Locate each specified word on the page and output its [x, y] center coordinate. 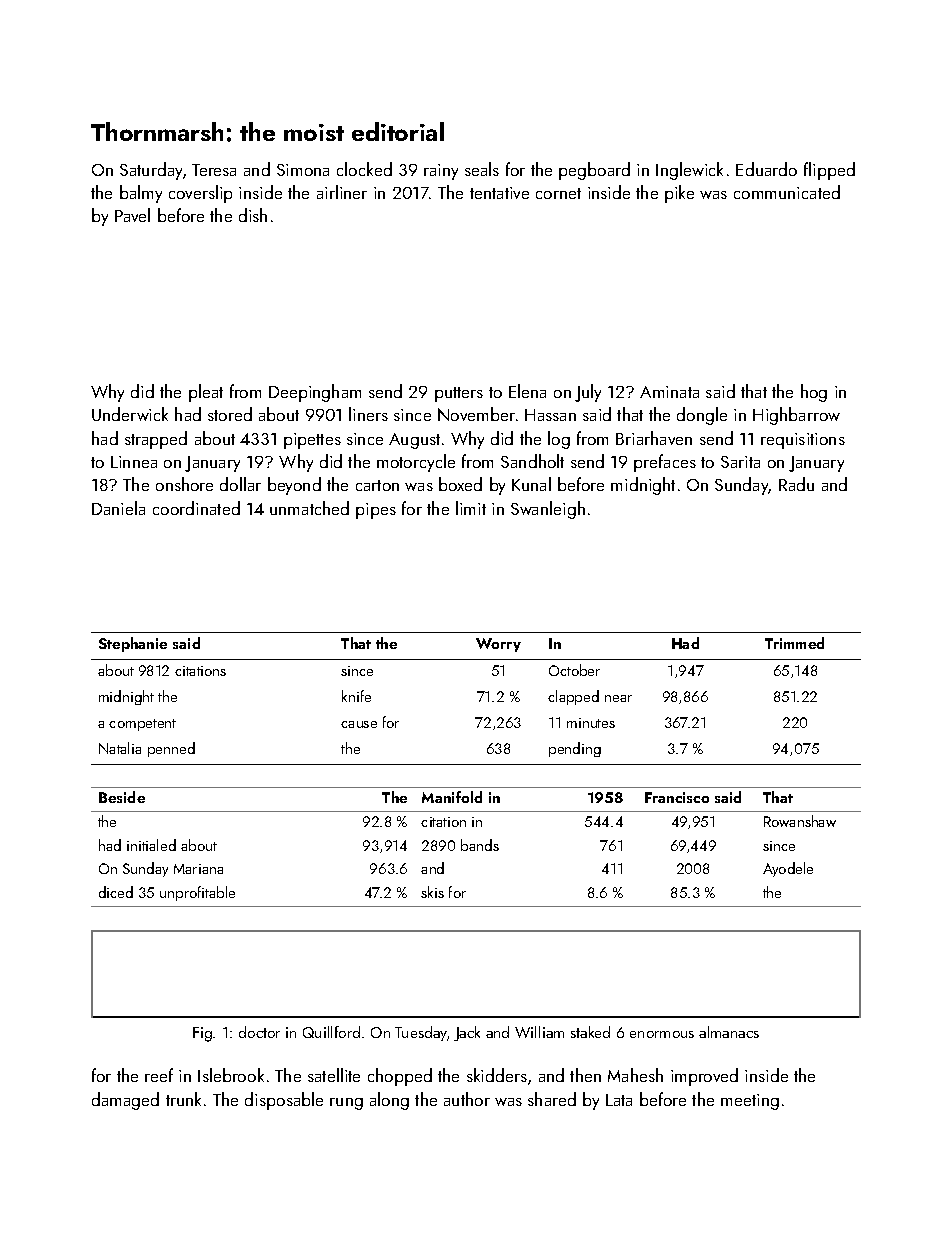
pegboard [594, 171]
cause [359, 724]
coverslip [200, 194]
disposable [284, 1101]
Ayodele [788, 869]
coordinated [196, 508]
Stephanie [133, 644]
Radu [796, 484]
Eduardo [766, 169]
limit [471, 508]
